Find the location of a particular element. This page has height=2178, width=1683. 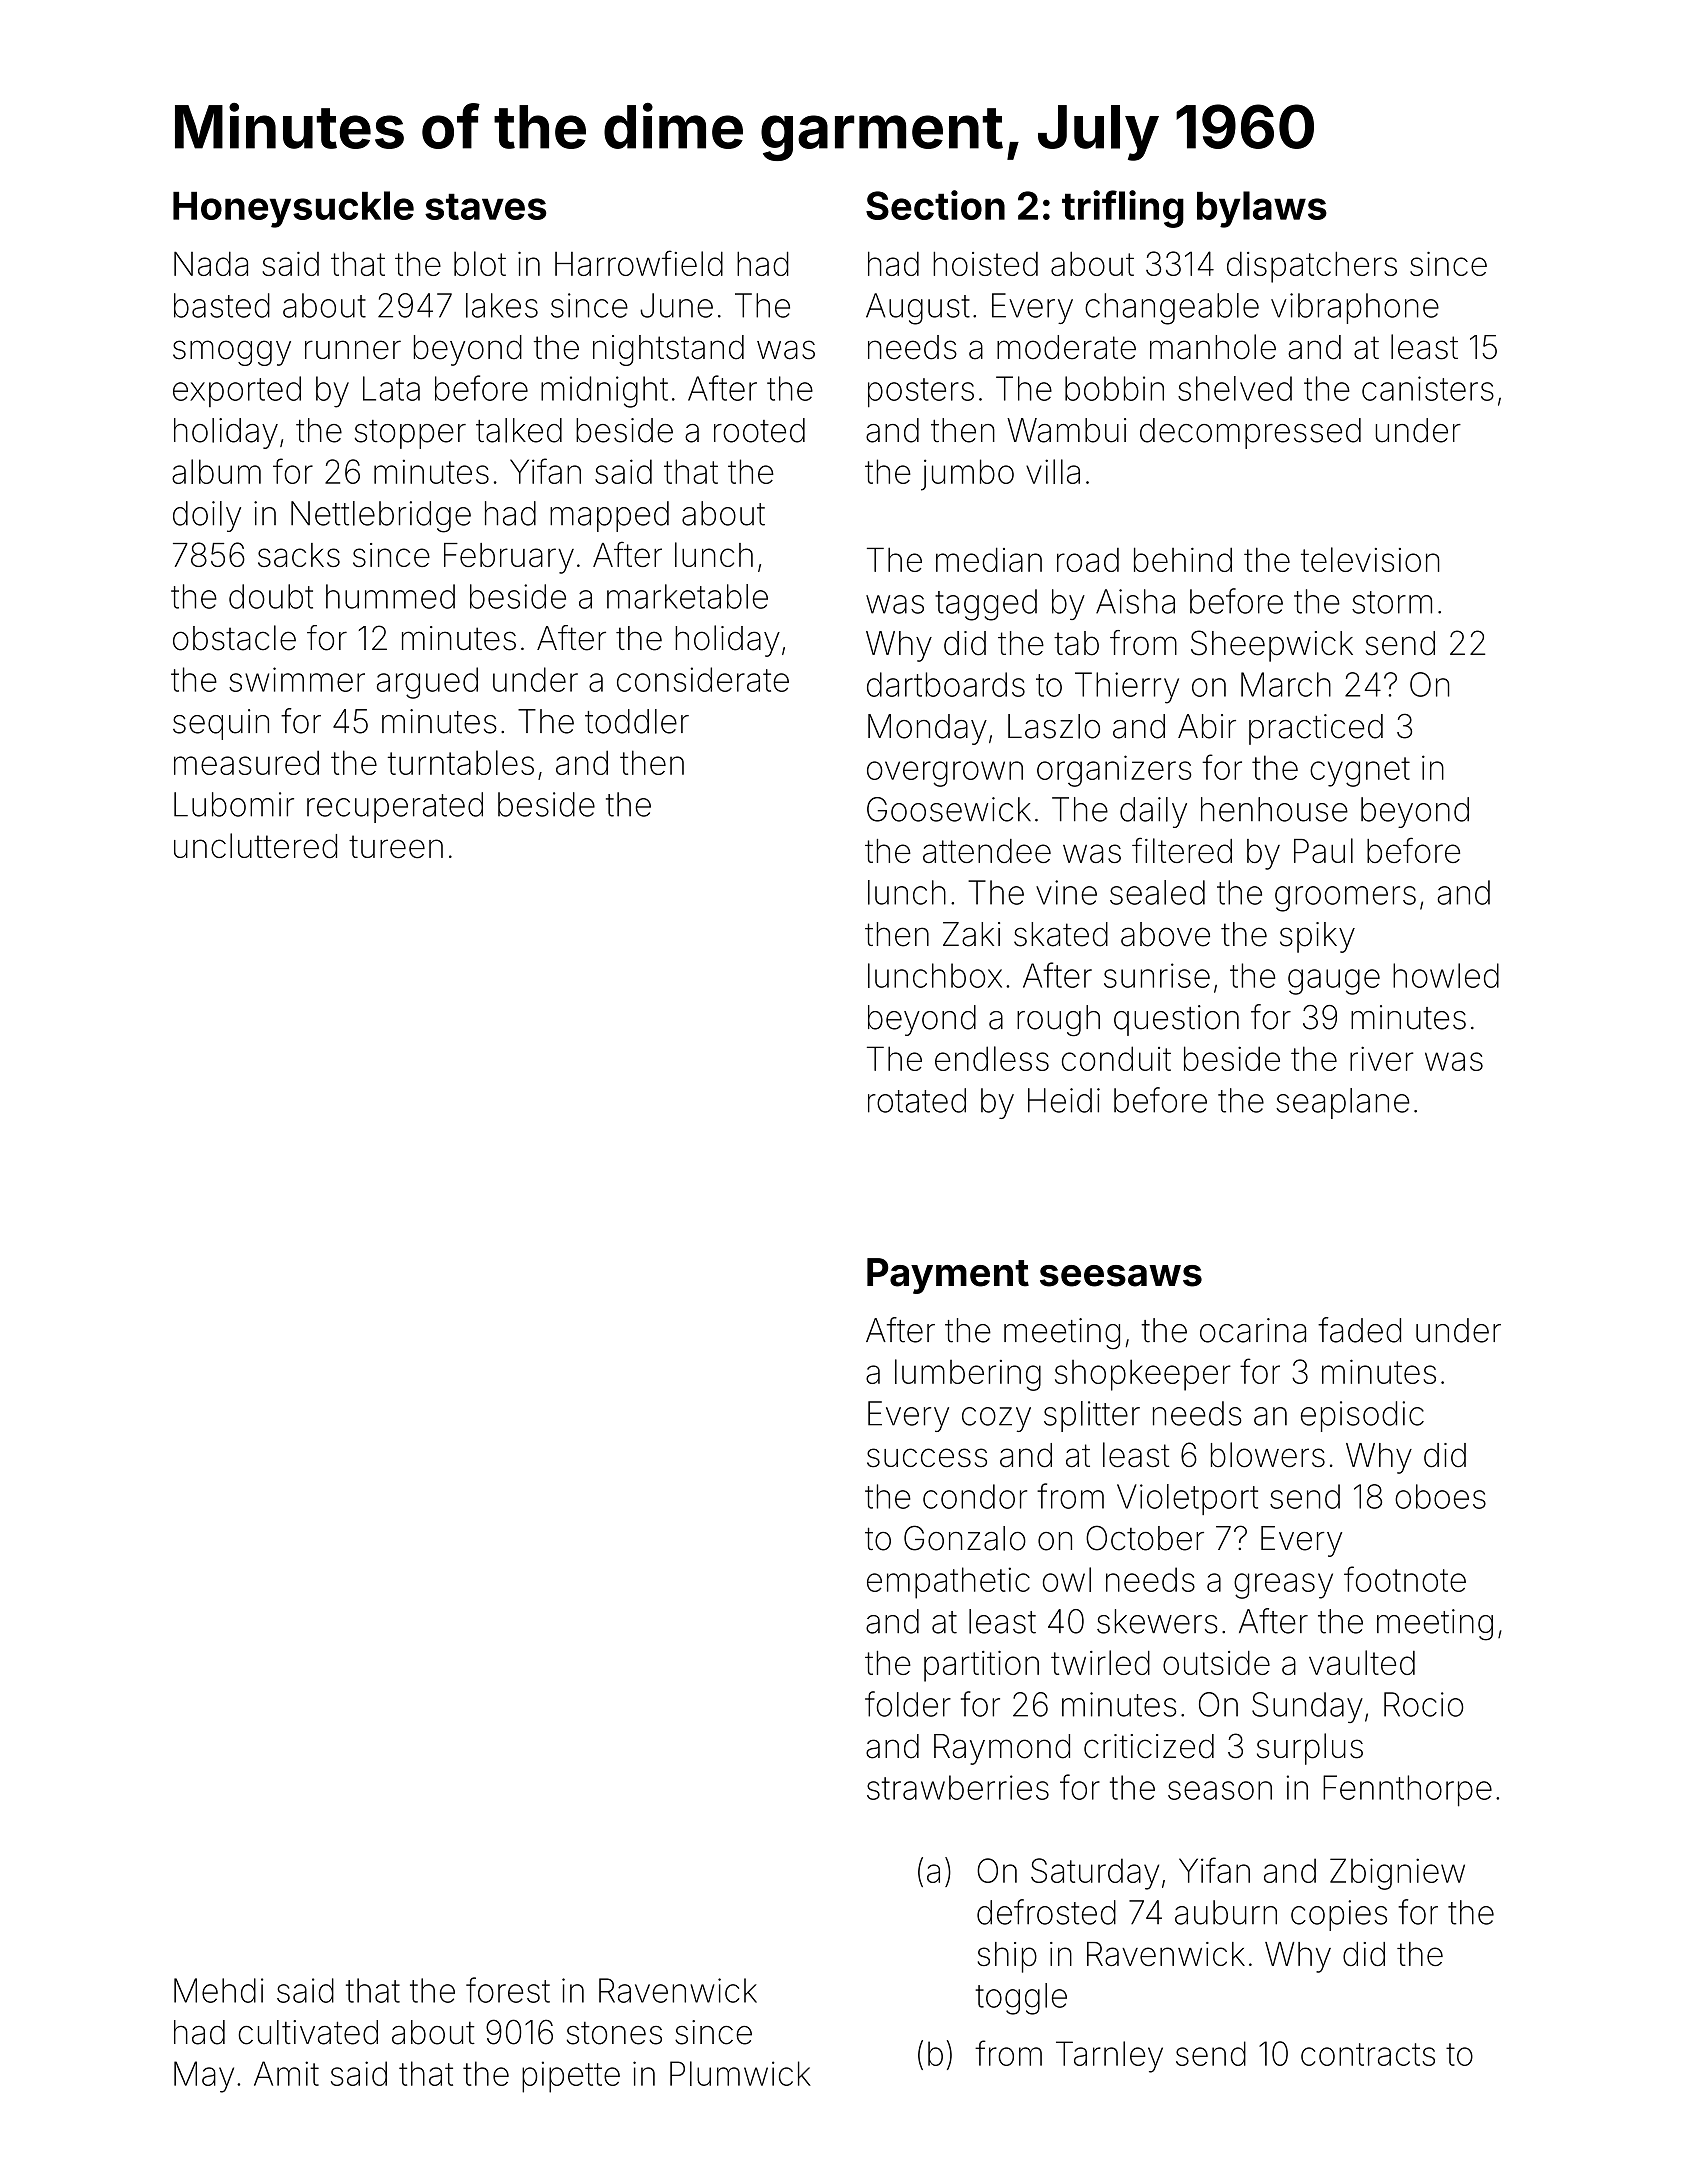

Rocio is located at coordinates (1424, 1704).
